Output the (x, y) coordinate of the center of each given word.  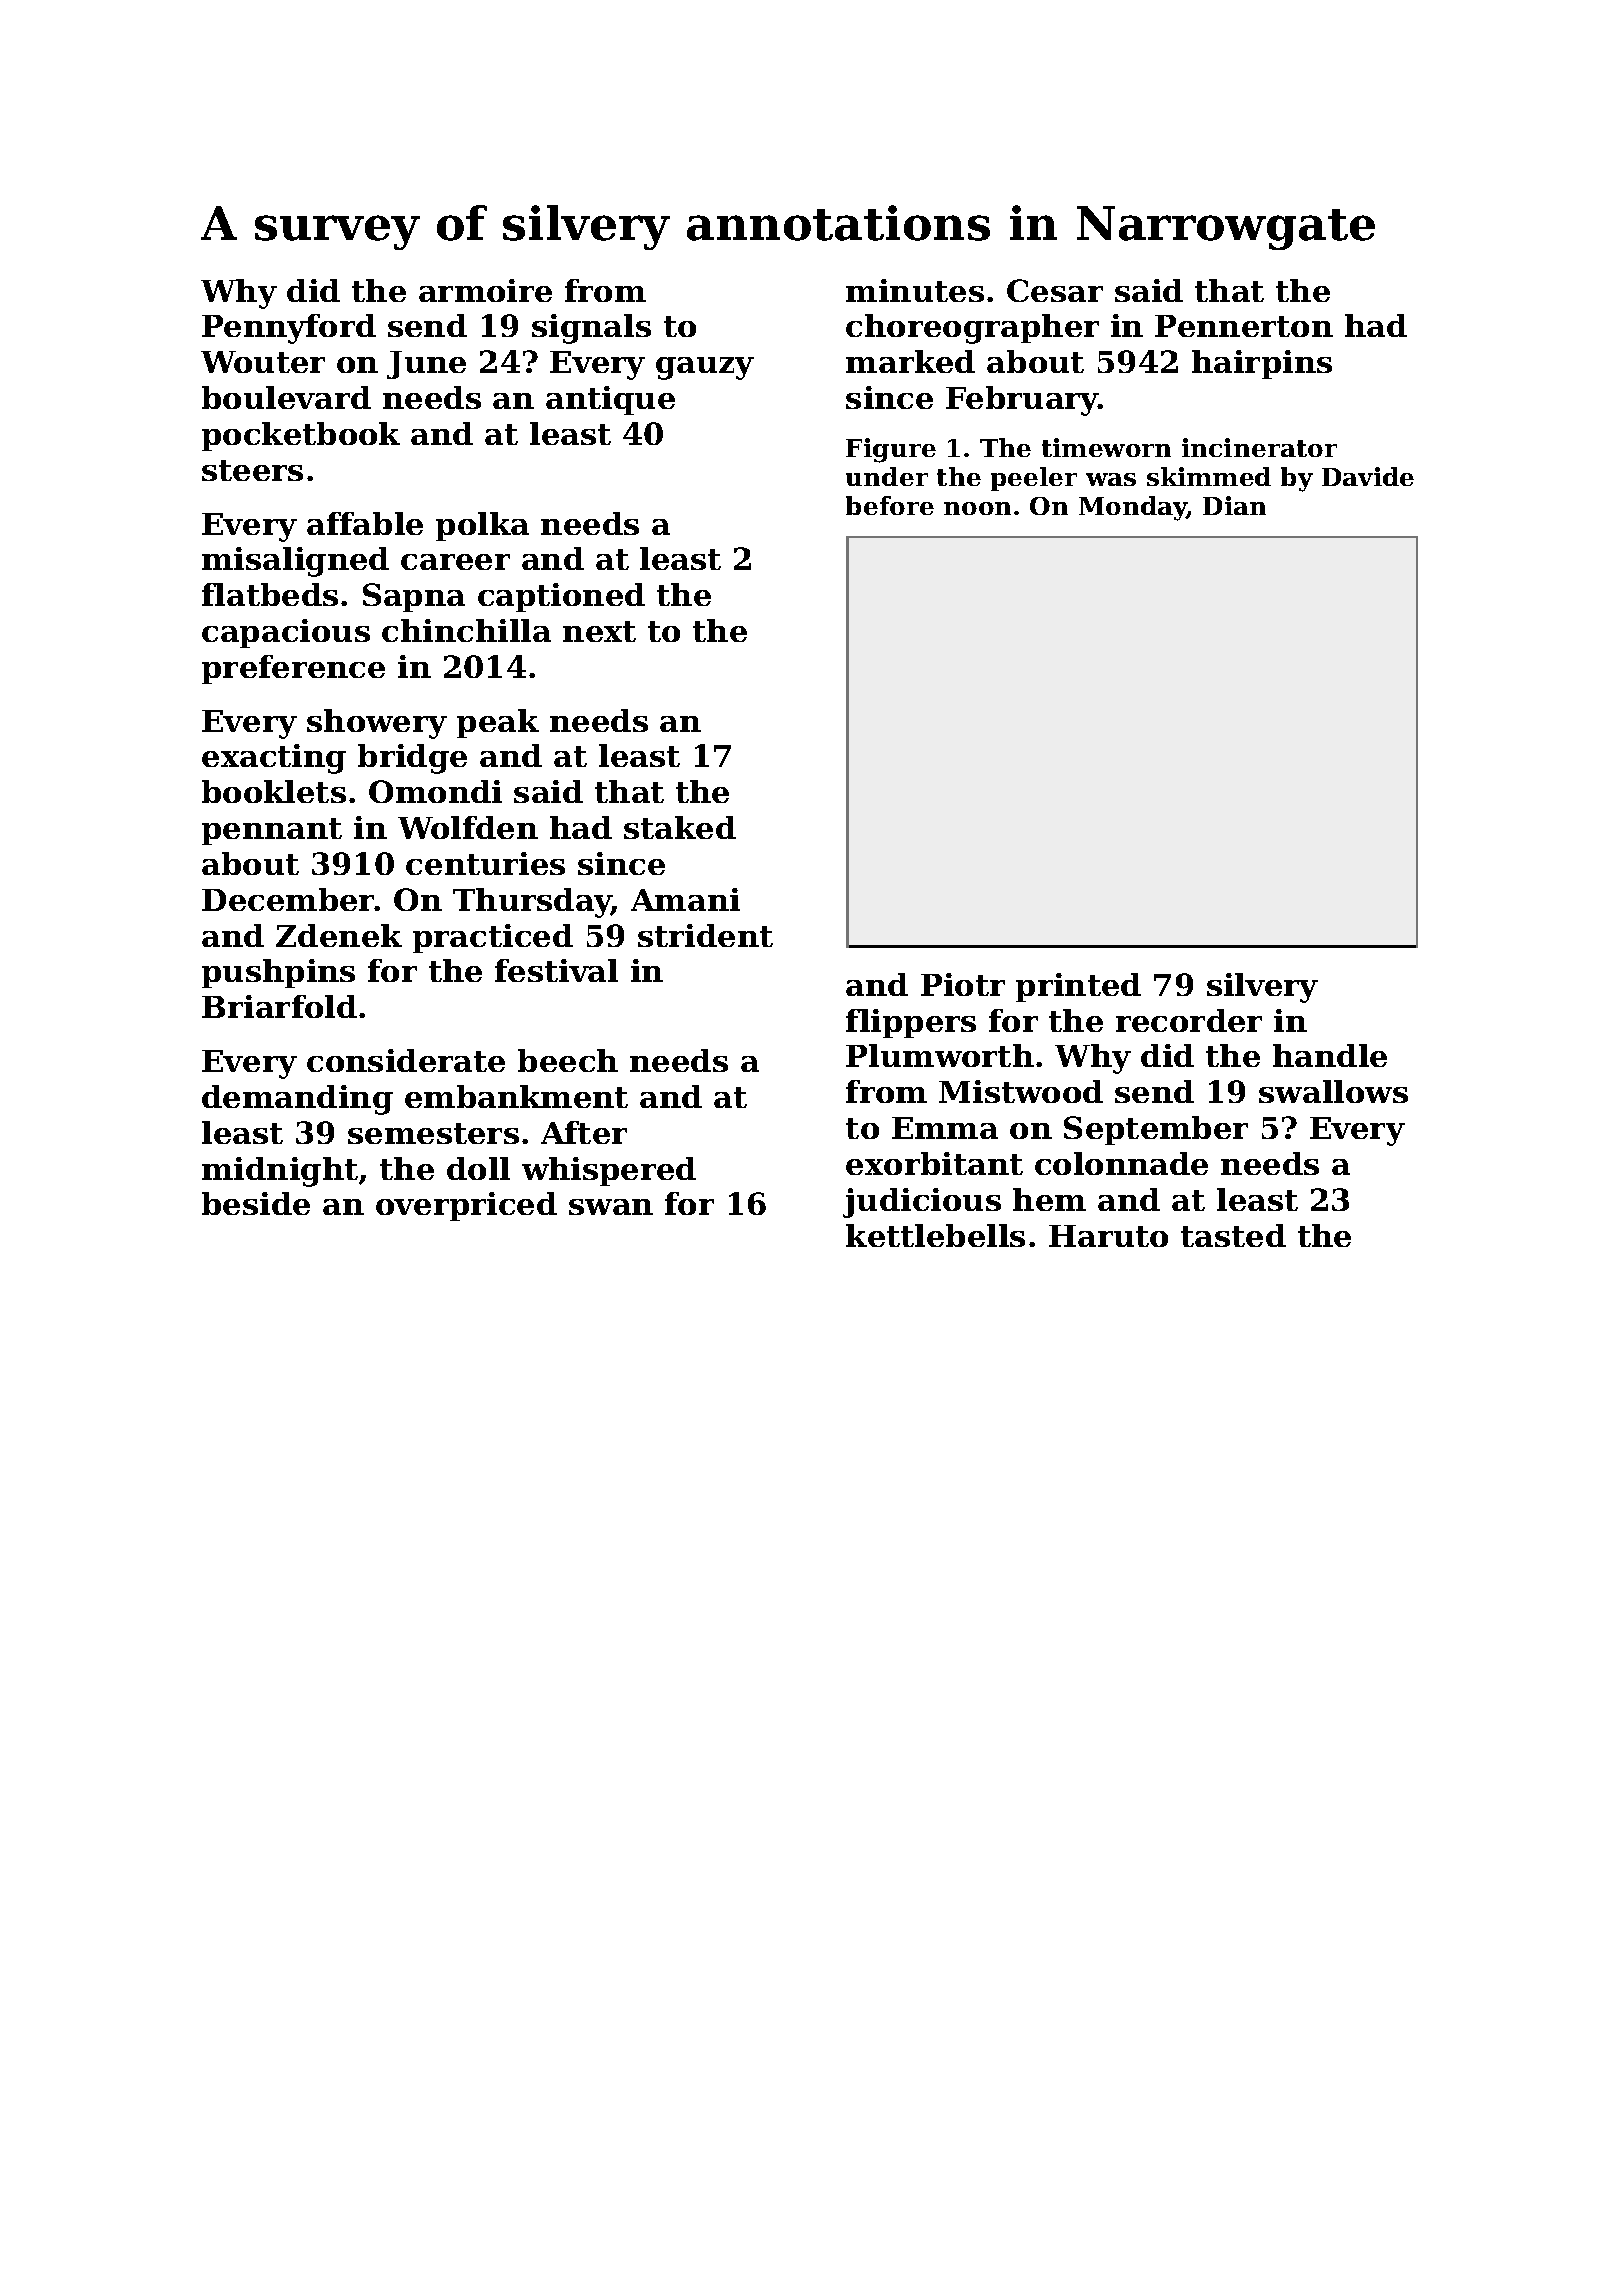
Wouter (263, 362)
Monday (1133, 508)
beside (256, 1203)
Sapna (414, 597)
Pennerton (1244, 326)
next (599, 631)
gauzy (705, 368)
